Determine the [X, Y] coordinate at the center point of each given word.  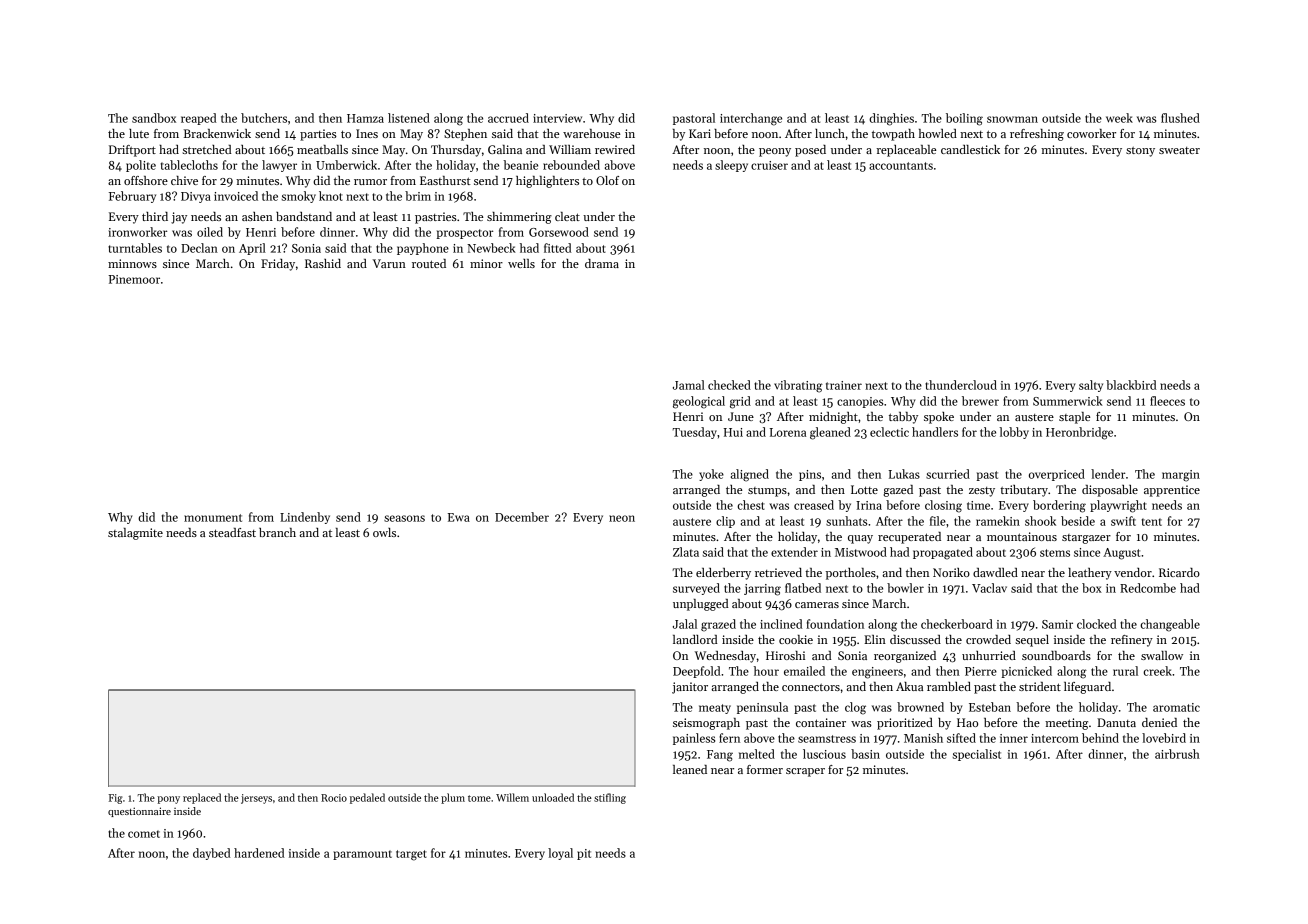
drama [602, 263]
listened [409, 118]
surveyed [696, 589]
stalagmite [135, 534]
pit [584, 854]
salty [1091, 386]
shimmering [519, 218]
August [1121, 554]
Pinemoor [134, 279]
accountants [901, 166]
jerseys [256, 799]
